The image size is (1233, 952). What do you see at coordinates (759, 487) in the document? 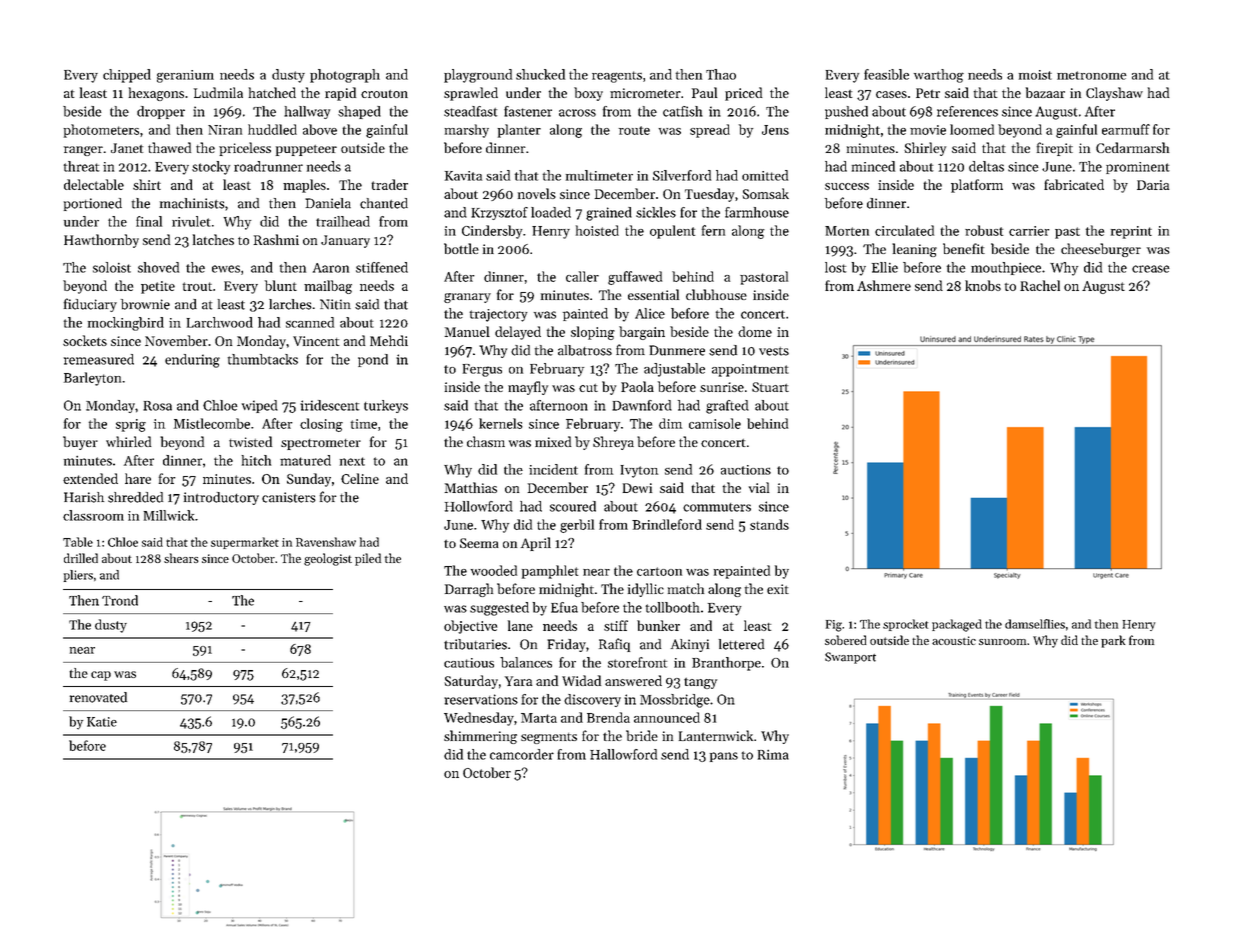
I see `vial` at bounding box center [759, 487].
